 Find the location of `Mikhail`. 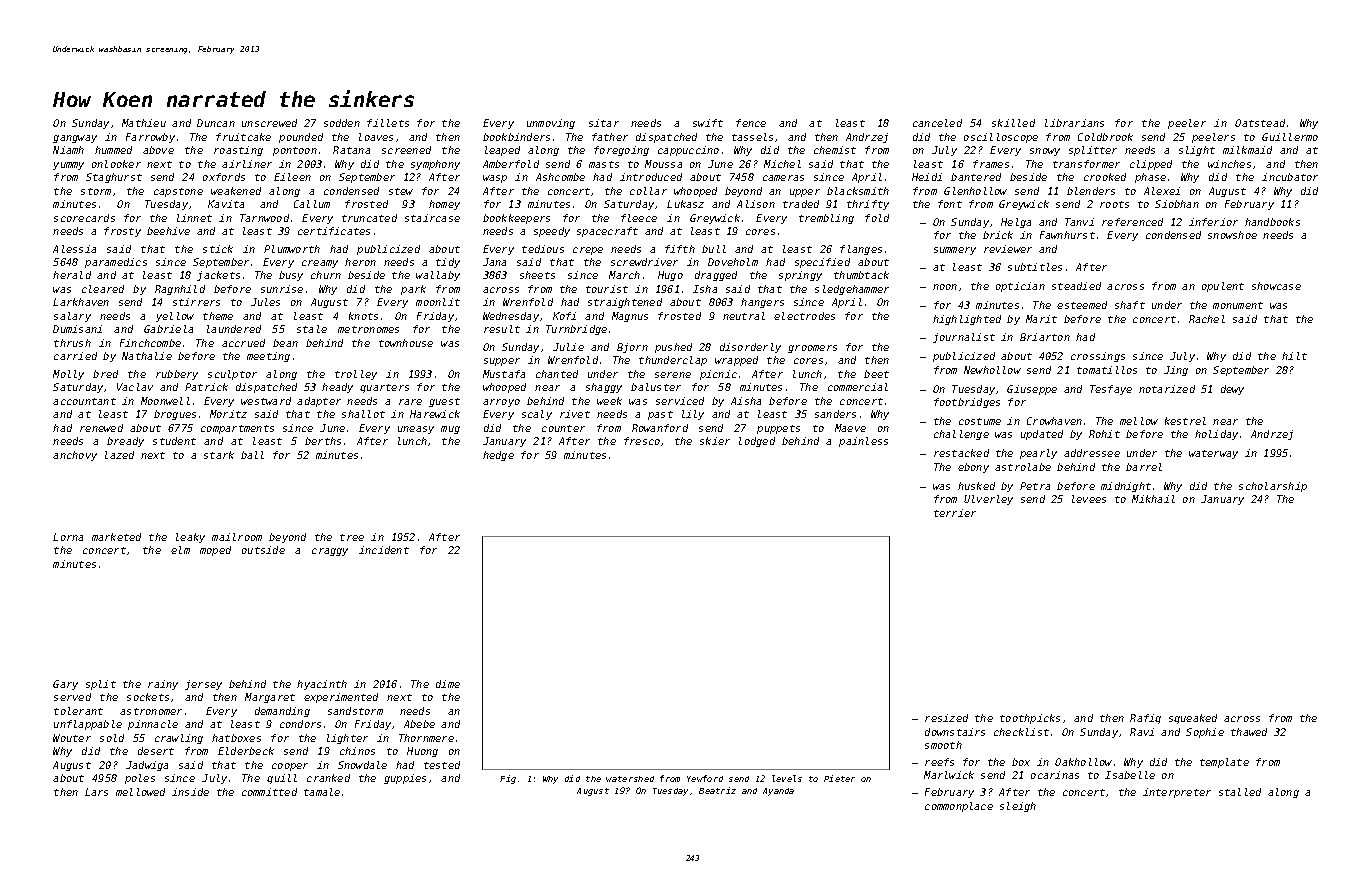

Mikhail is located at coordinates (1153, 499).
